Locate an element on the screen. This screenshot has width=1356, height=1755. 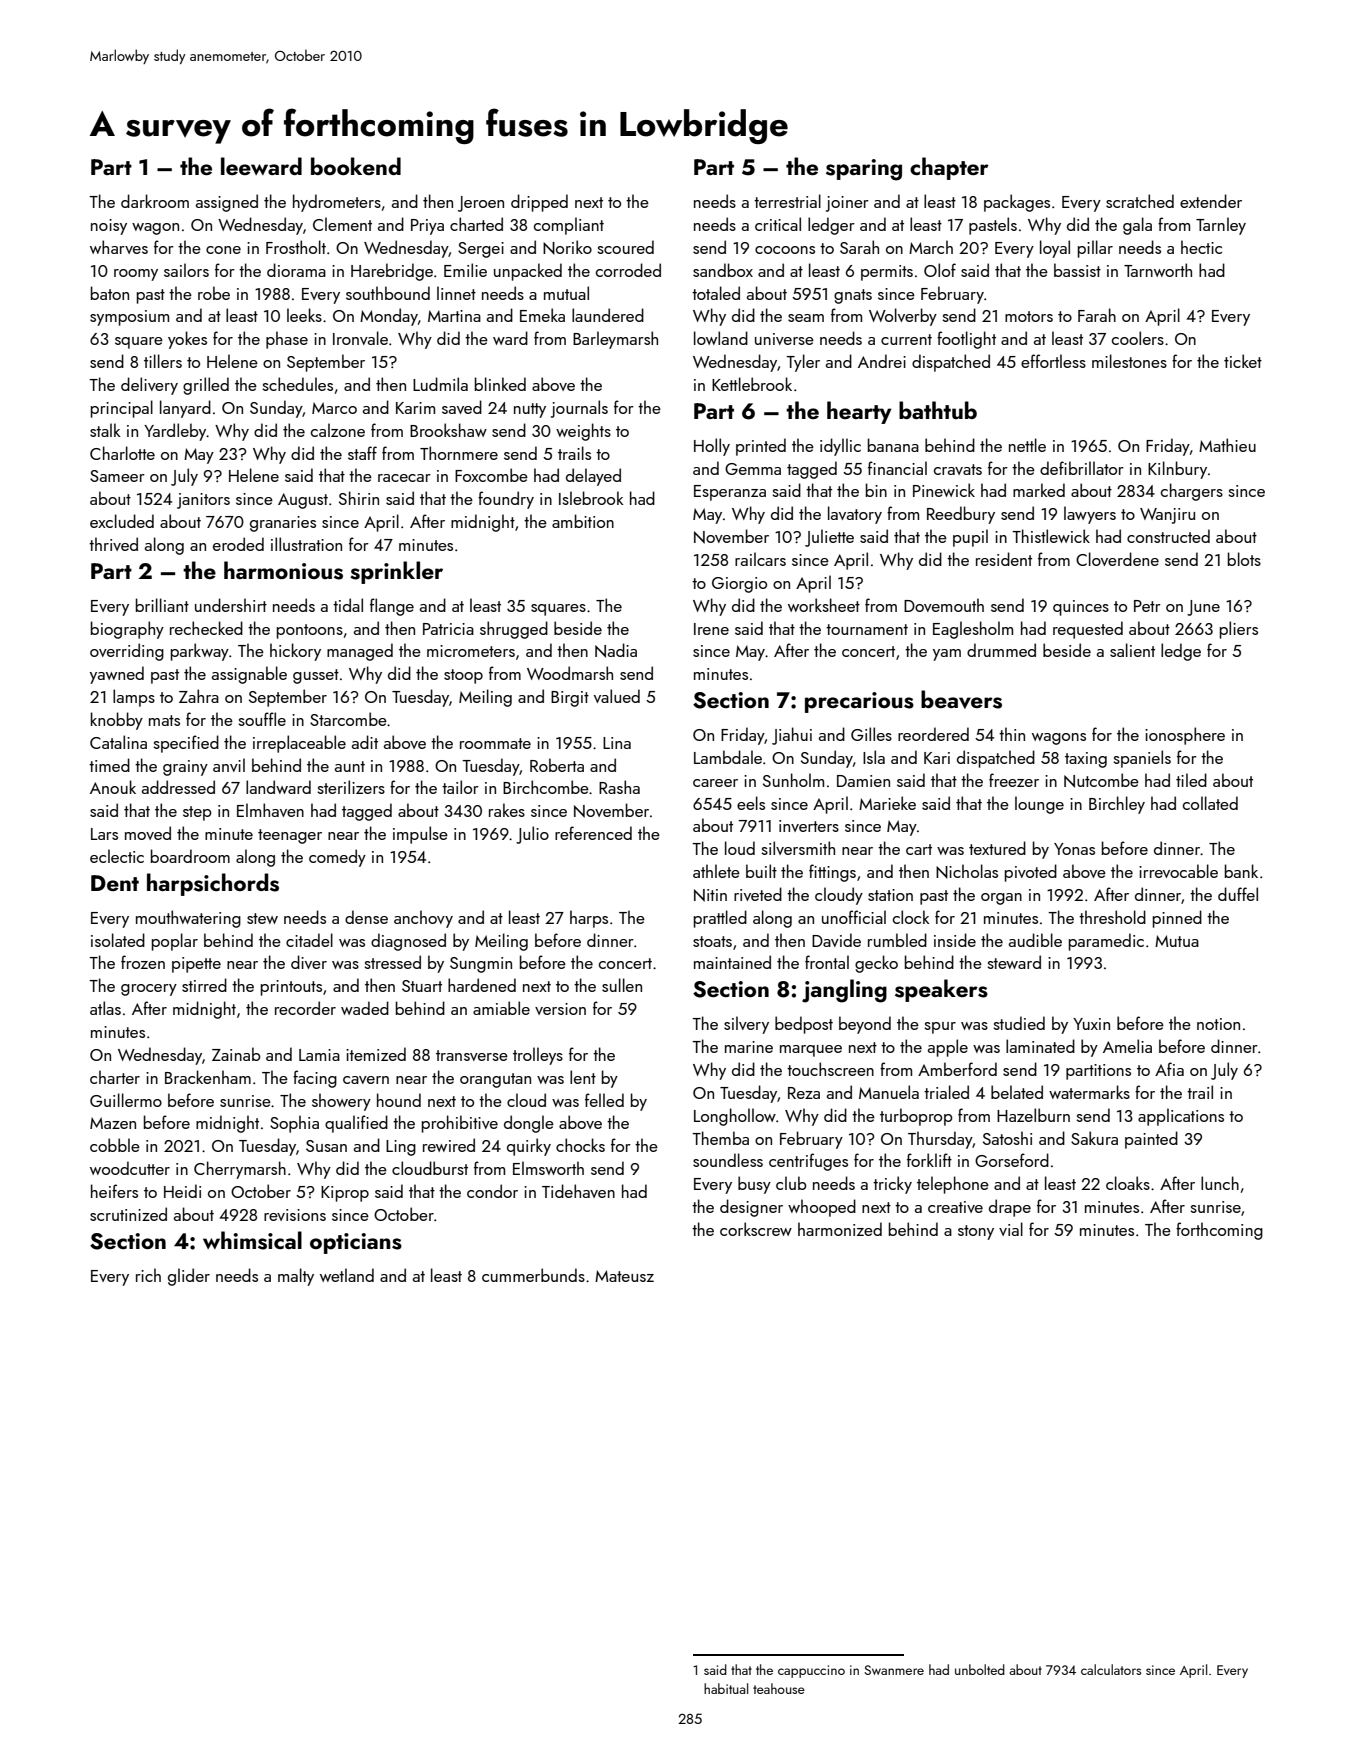
impulse is located at coordinates (420, 835).
